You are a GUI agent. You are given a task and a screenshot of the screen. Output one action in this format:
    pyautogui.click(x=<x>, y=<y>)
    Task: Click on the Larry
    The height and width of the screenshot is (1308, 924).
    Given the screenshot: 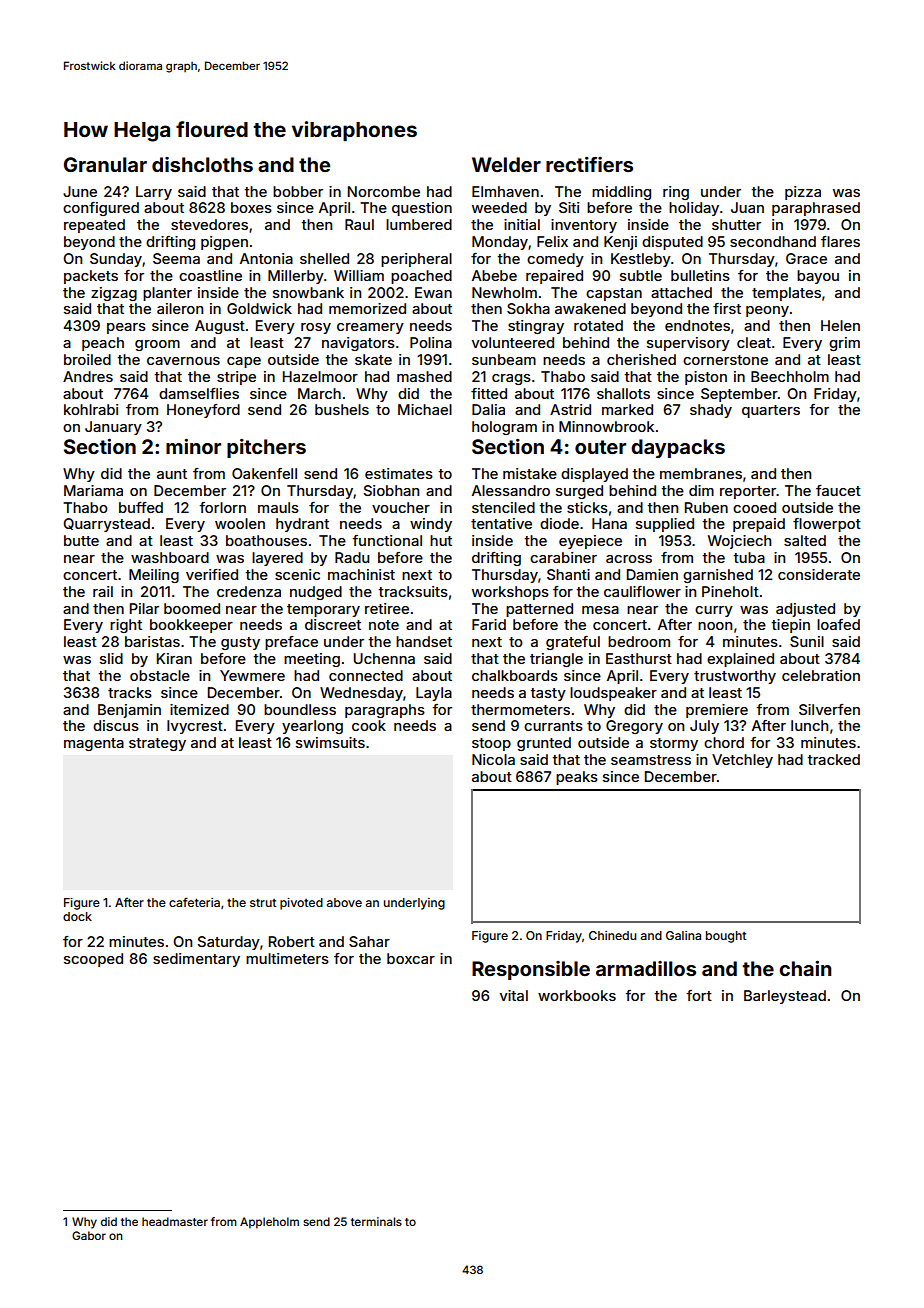 What is the action you would take?
    pyautogui.click(x=154, y=193)
